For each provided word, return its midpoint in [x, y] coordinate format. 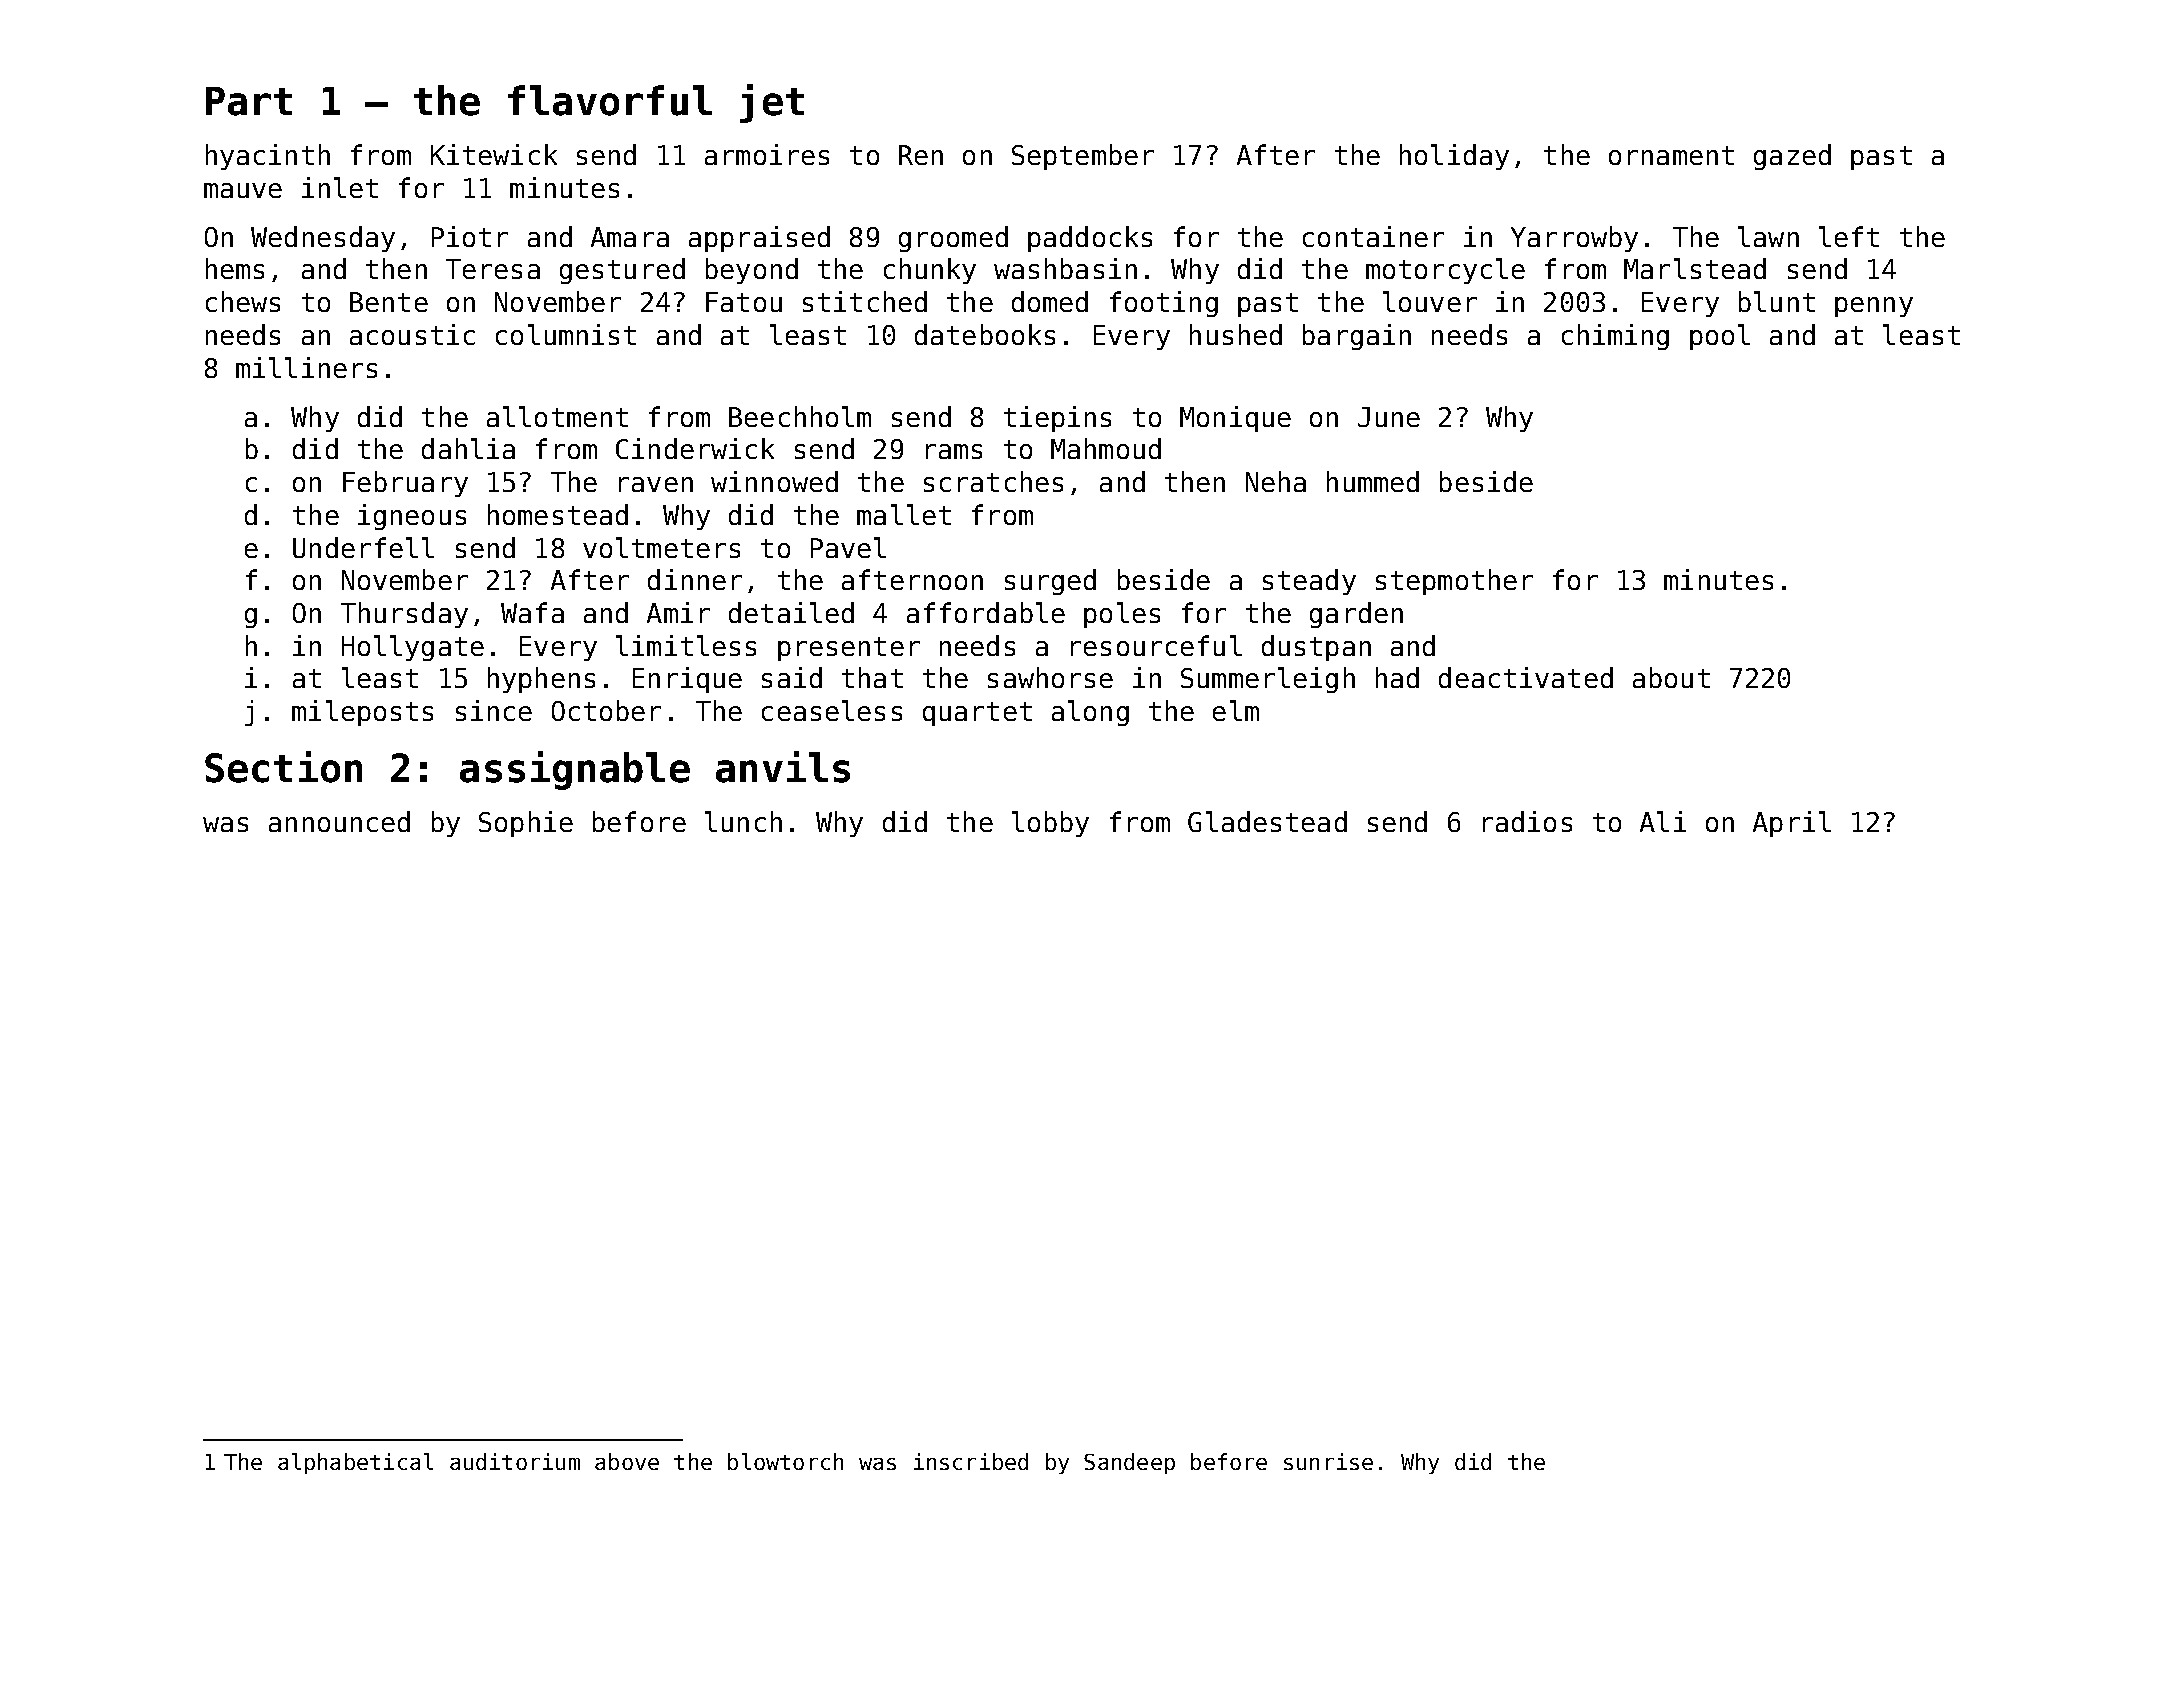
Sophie [526, 824]
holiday [1454, 157]
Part [249, 101]
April [1792, 824]
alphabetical [355, 1463]
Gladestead [1267, 821]
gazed [1792, 157]
